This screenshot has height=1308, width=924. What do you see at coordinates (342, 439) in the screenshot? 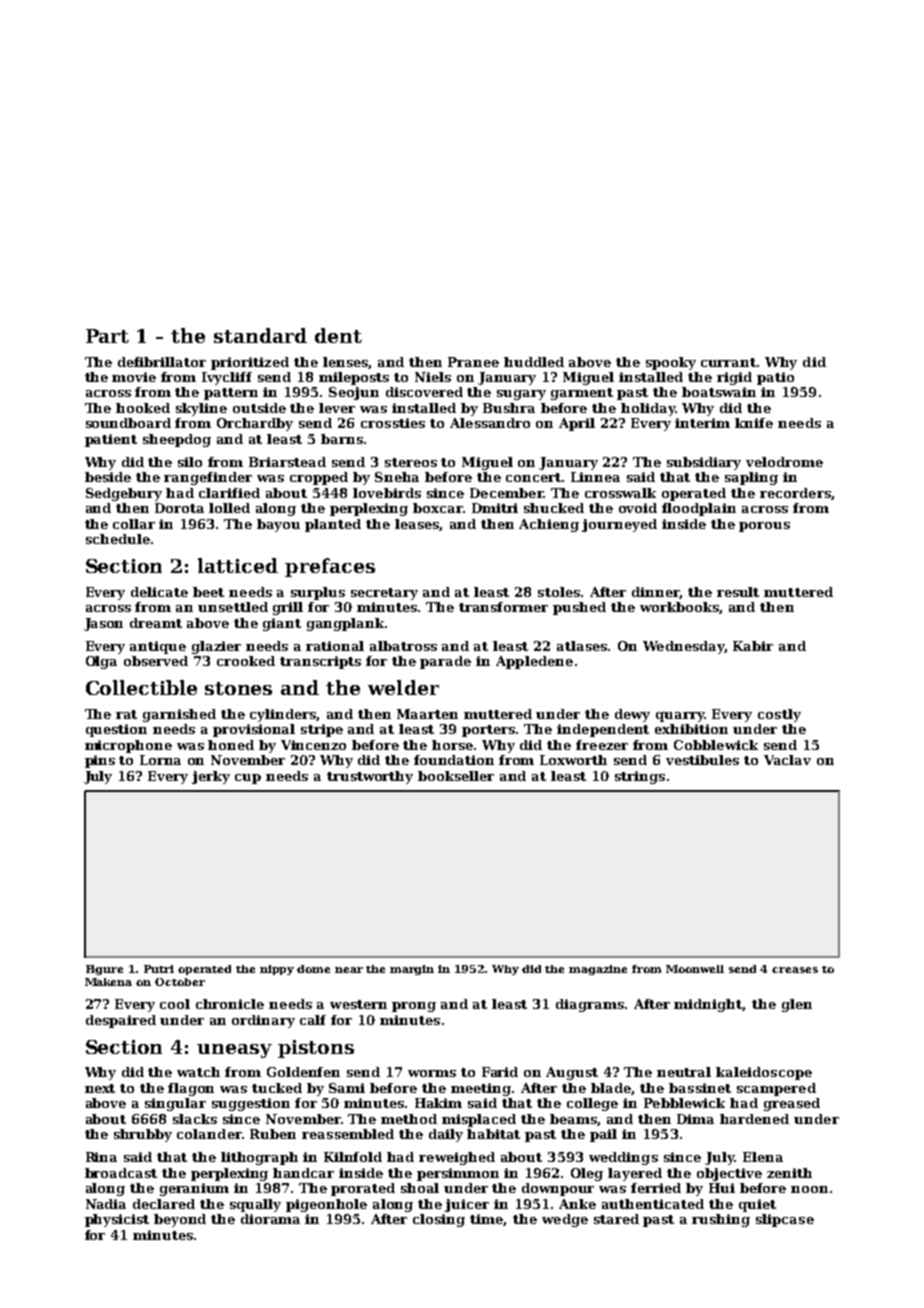
I see `barns` at bounding box center [342, 439].
